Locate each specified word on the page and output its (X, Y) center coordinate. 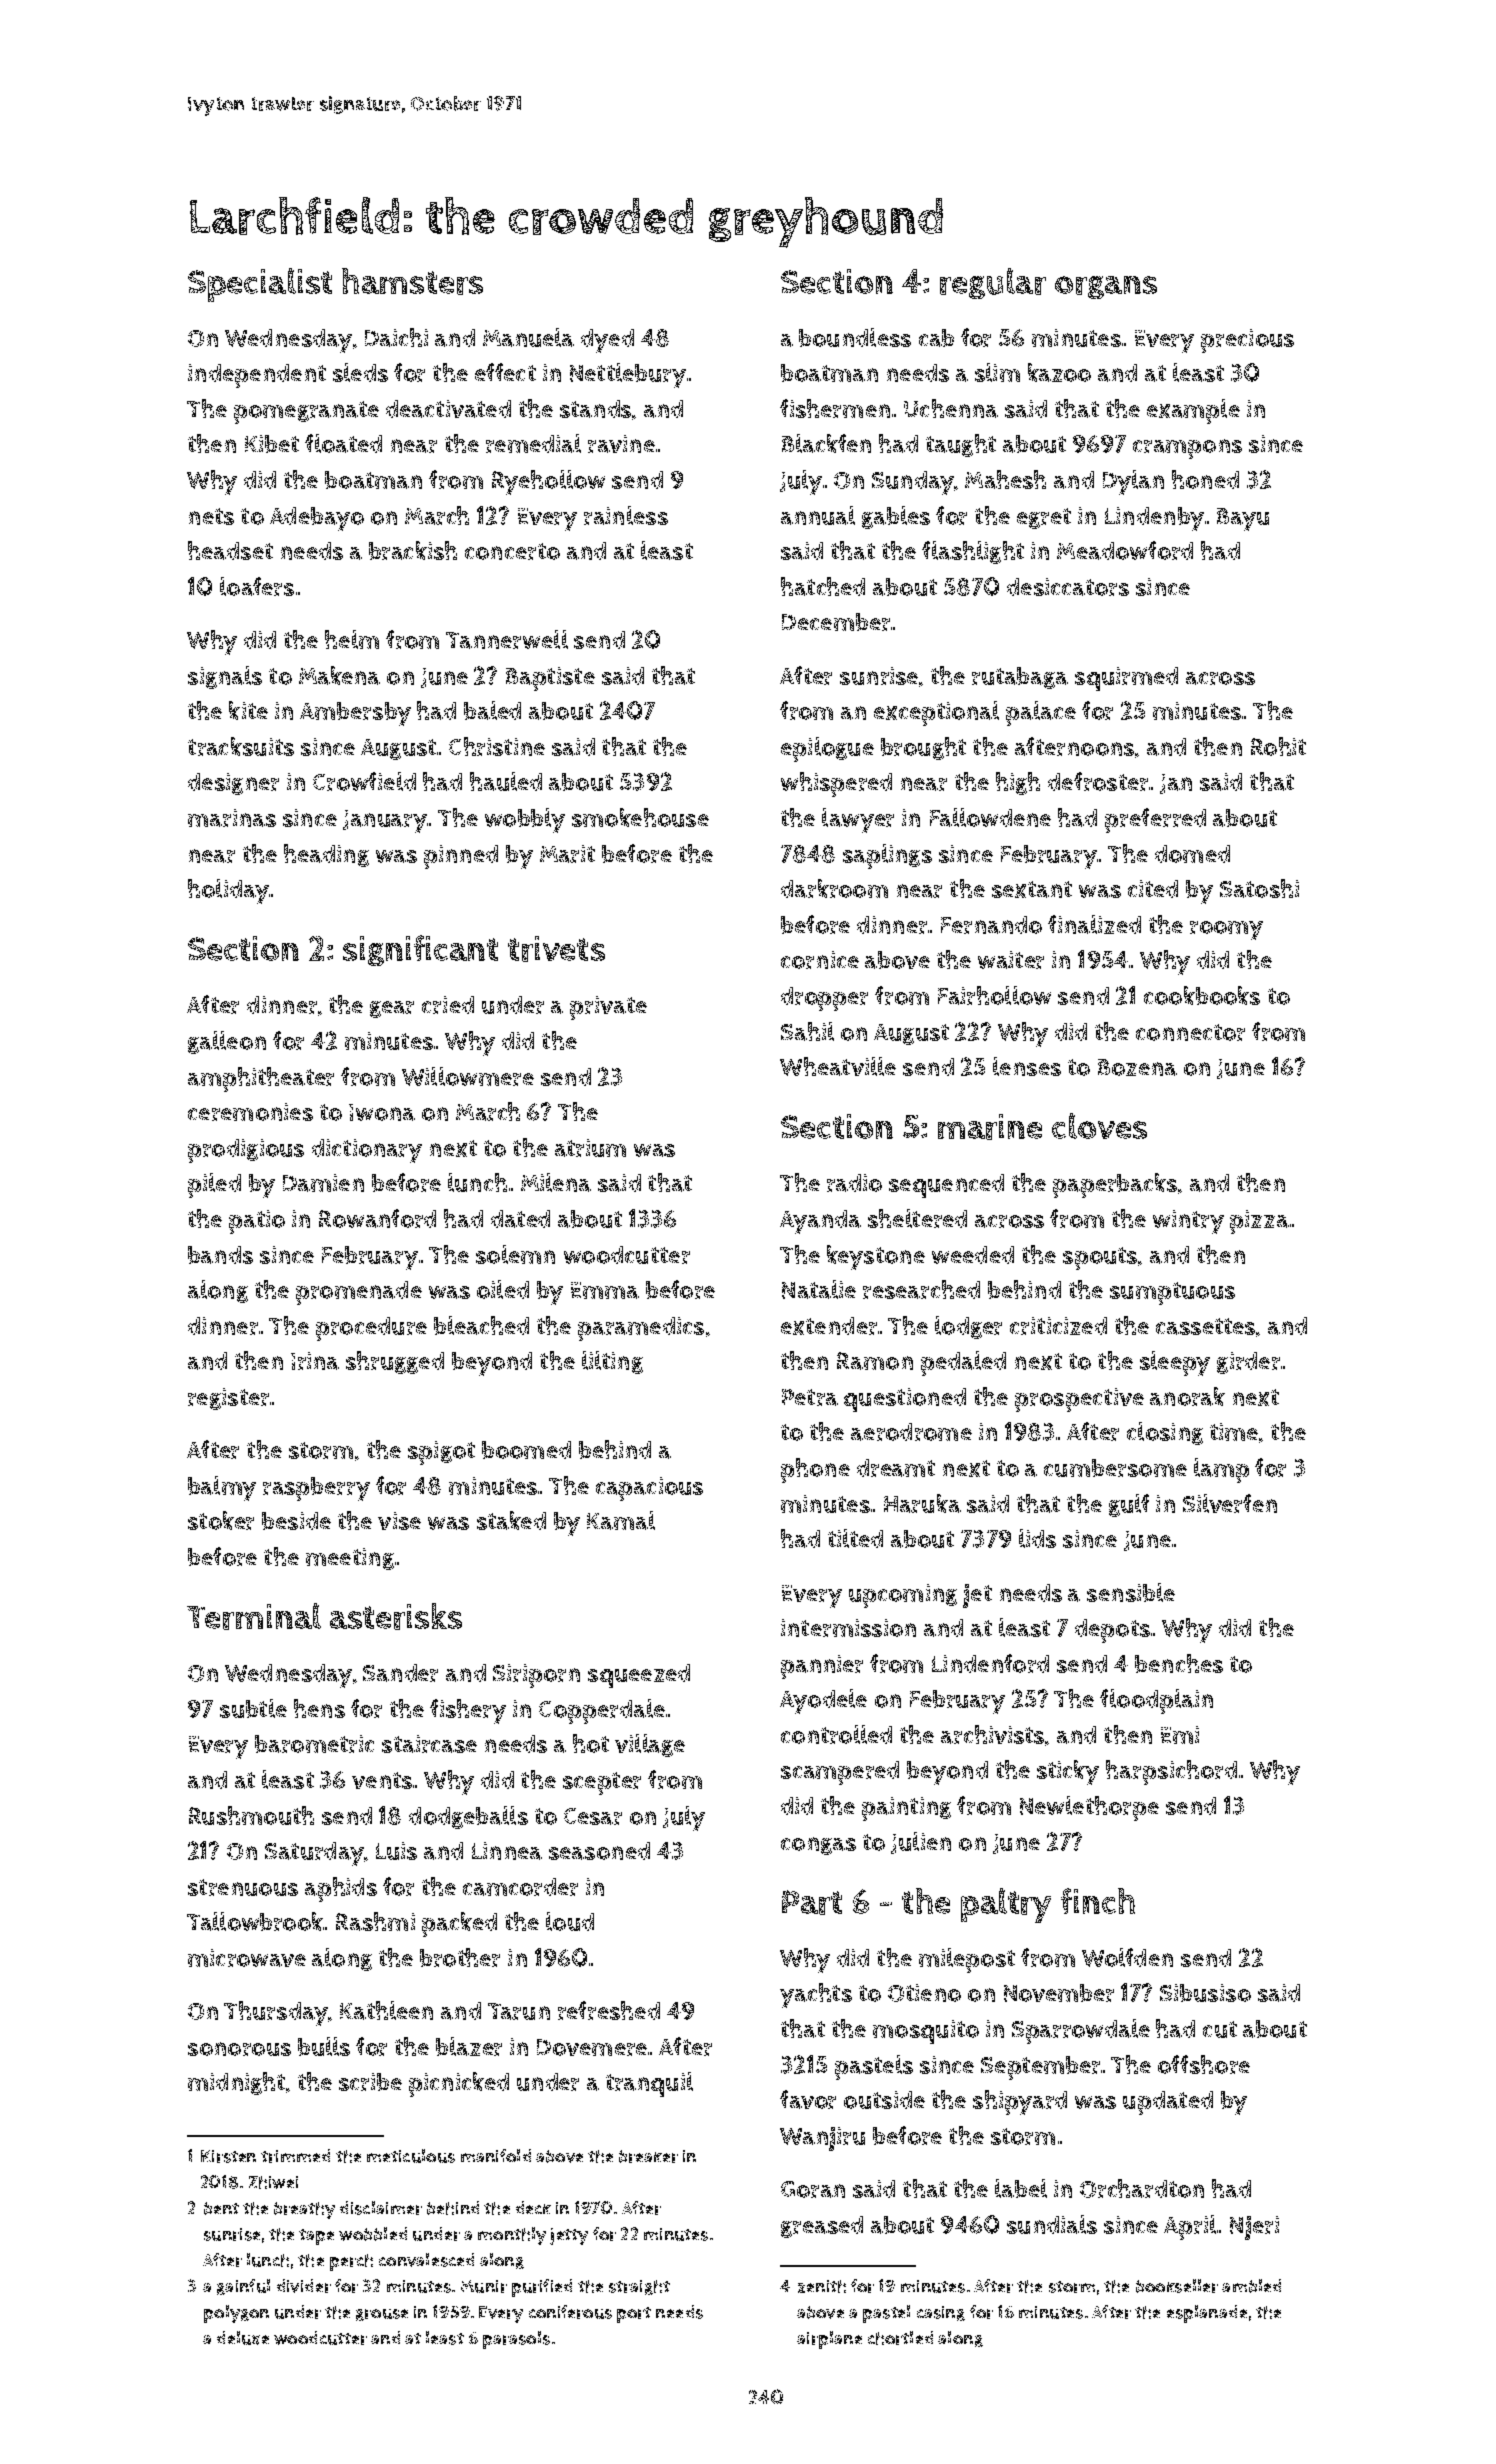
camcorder (520, 1887)
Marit (567, 854)
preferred (1155, 820)
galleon (227, 1042)
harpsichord (1171, 1772)
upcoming (903, 1596)
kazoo (1059, 372)
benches (1179, 1663)
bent (221, 2208)
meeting (350, 1559)
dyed (607, 341)
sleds (360, 372)
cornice (820, 960)
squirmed (1126, 679)
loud (570, 1921)
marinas (232, 818)
